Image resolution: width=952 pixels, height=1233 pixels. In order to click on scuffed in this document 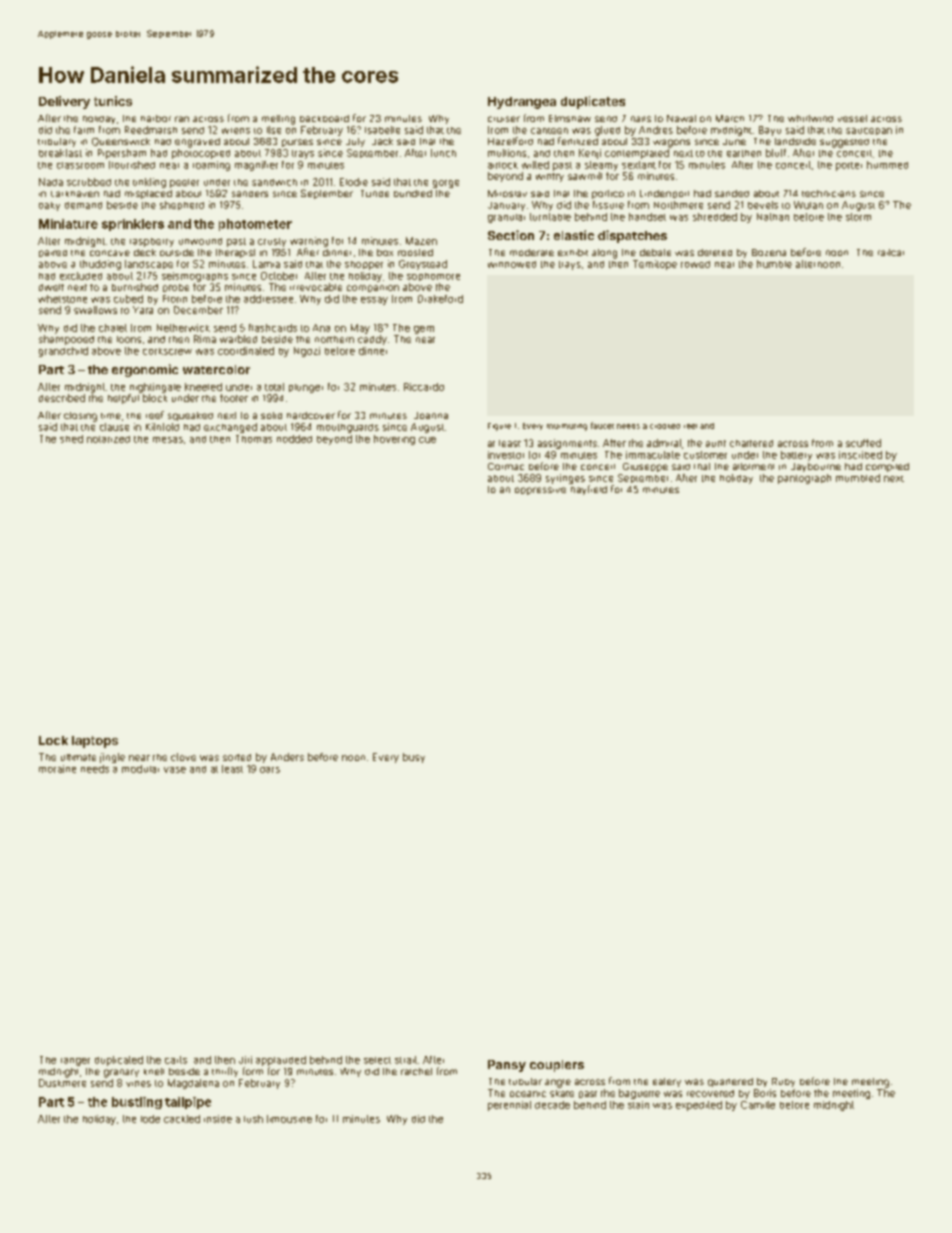, I will do `click(863, 443)`.
